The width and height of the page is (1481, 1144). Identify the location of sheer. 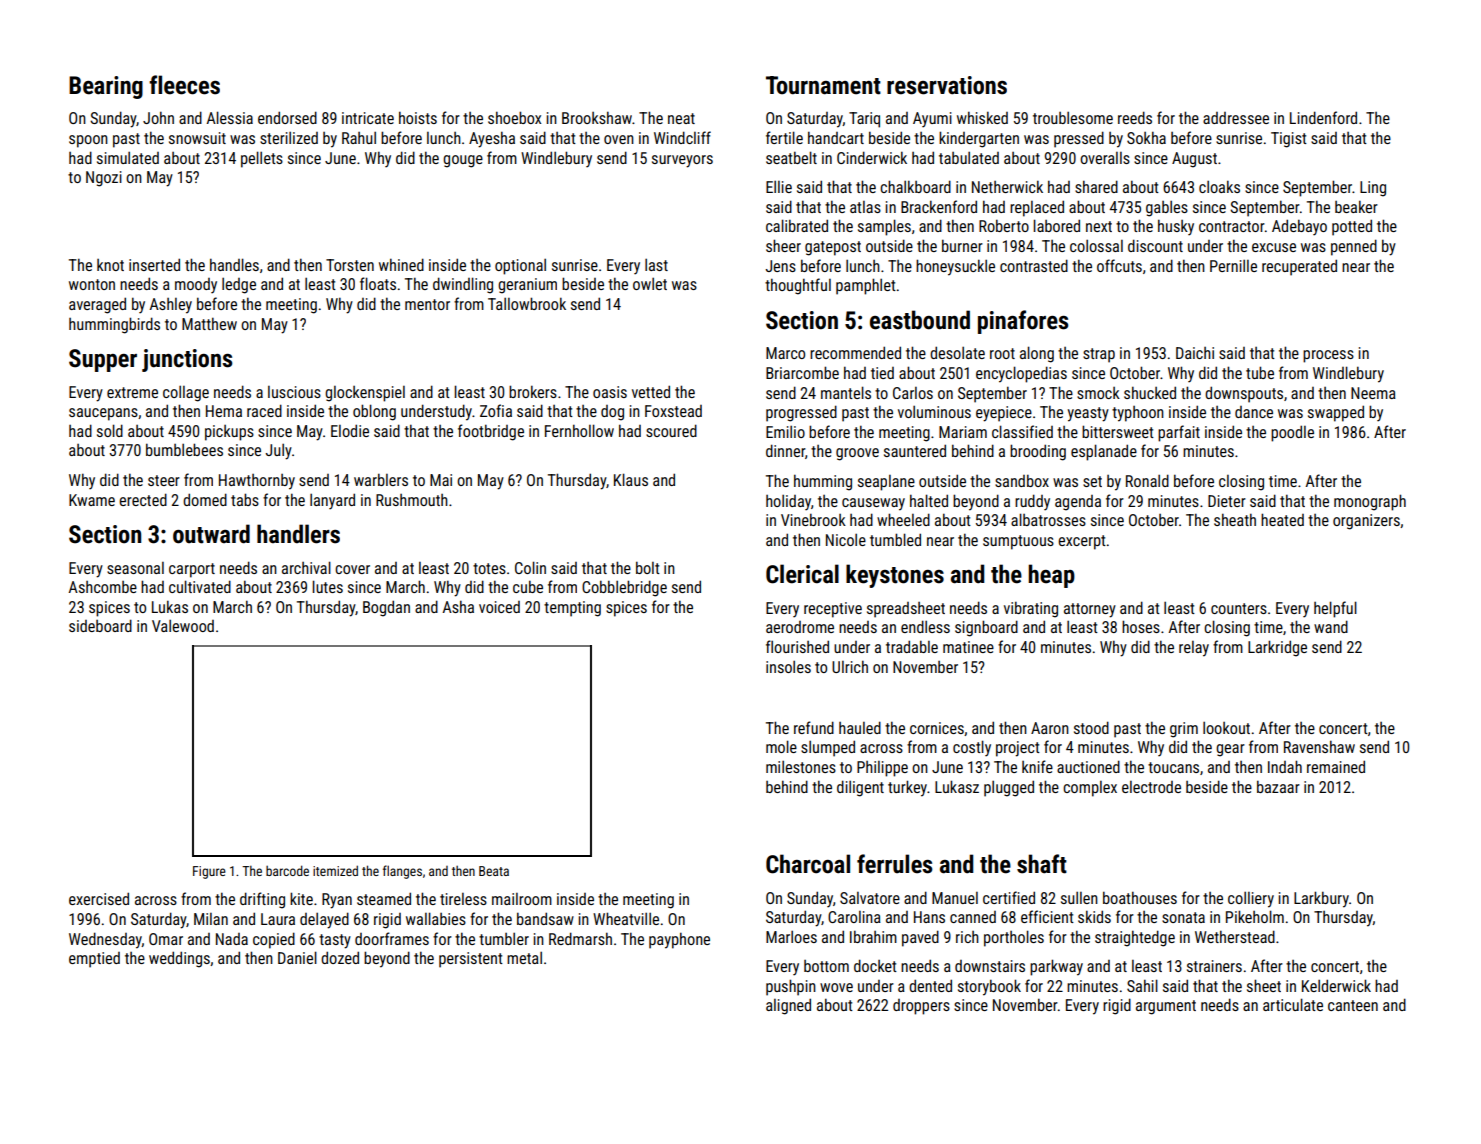
(783, 245).
